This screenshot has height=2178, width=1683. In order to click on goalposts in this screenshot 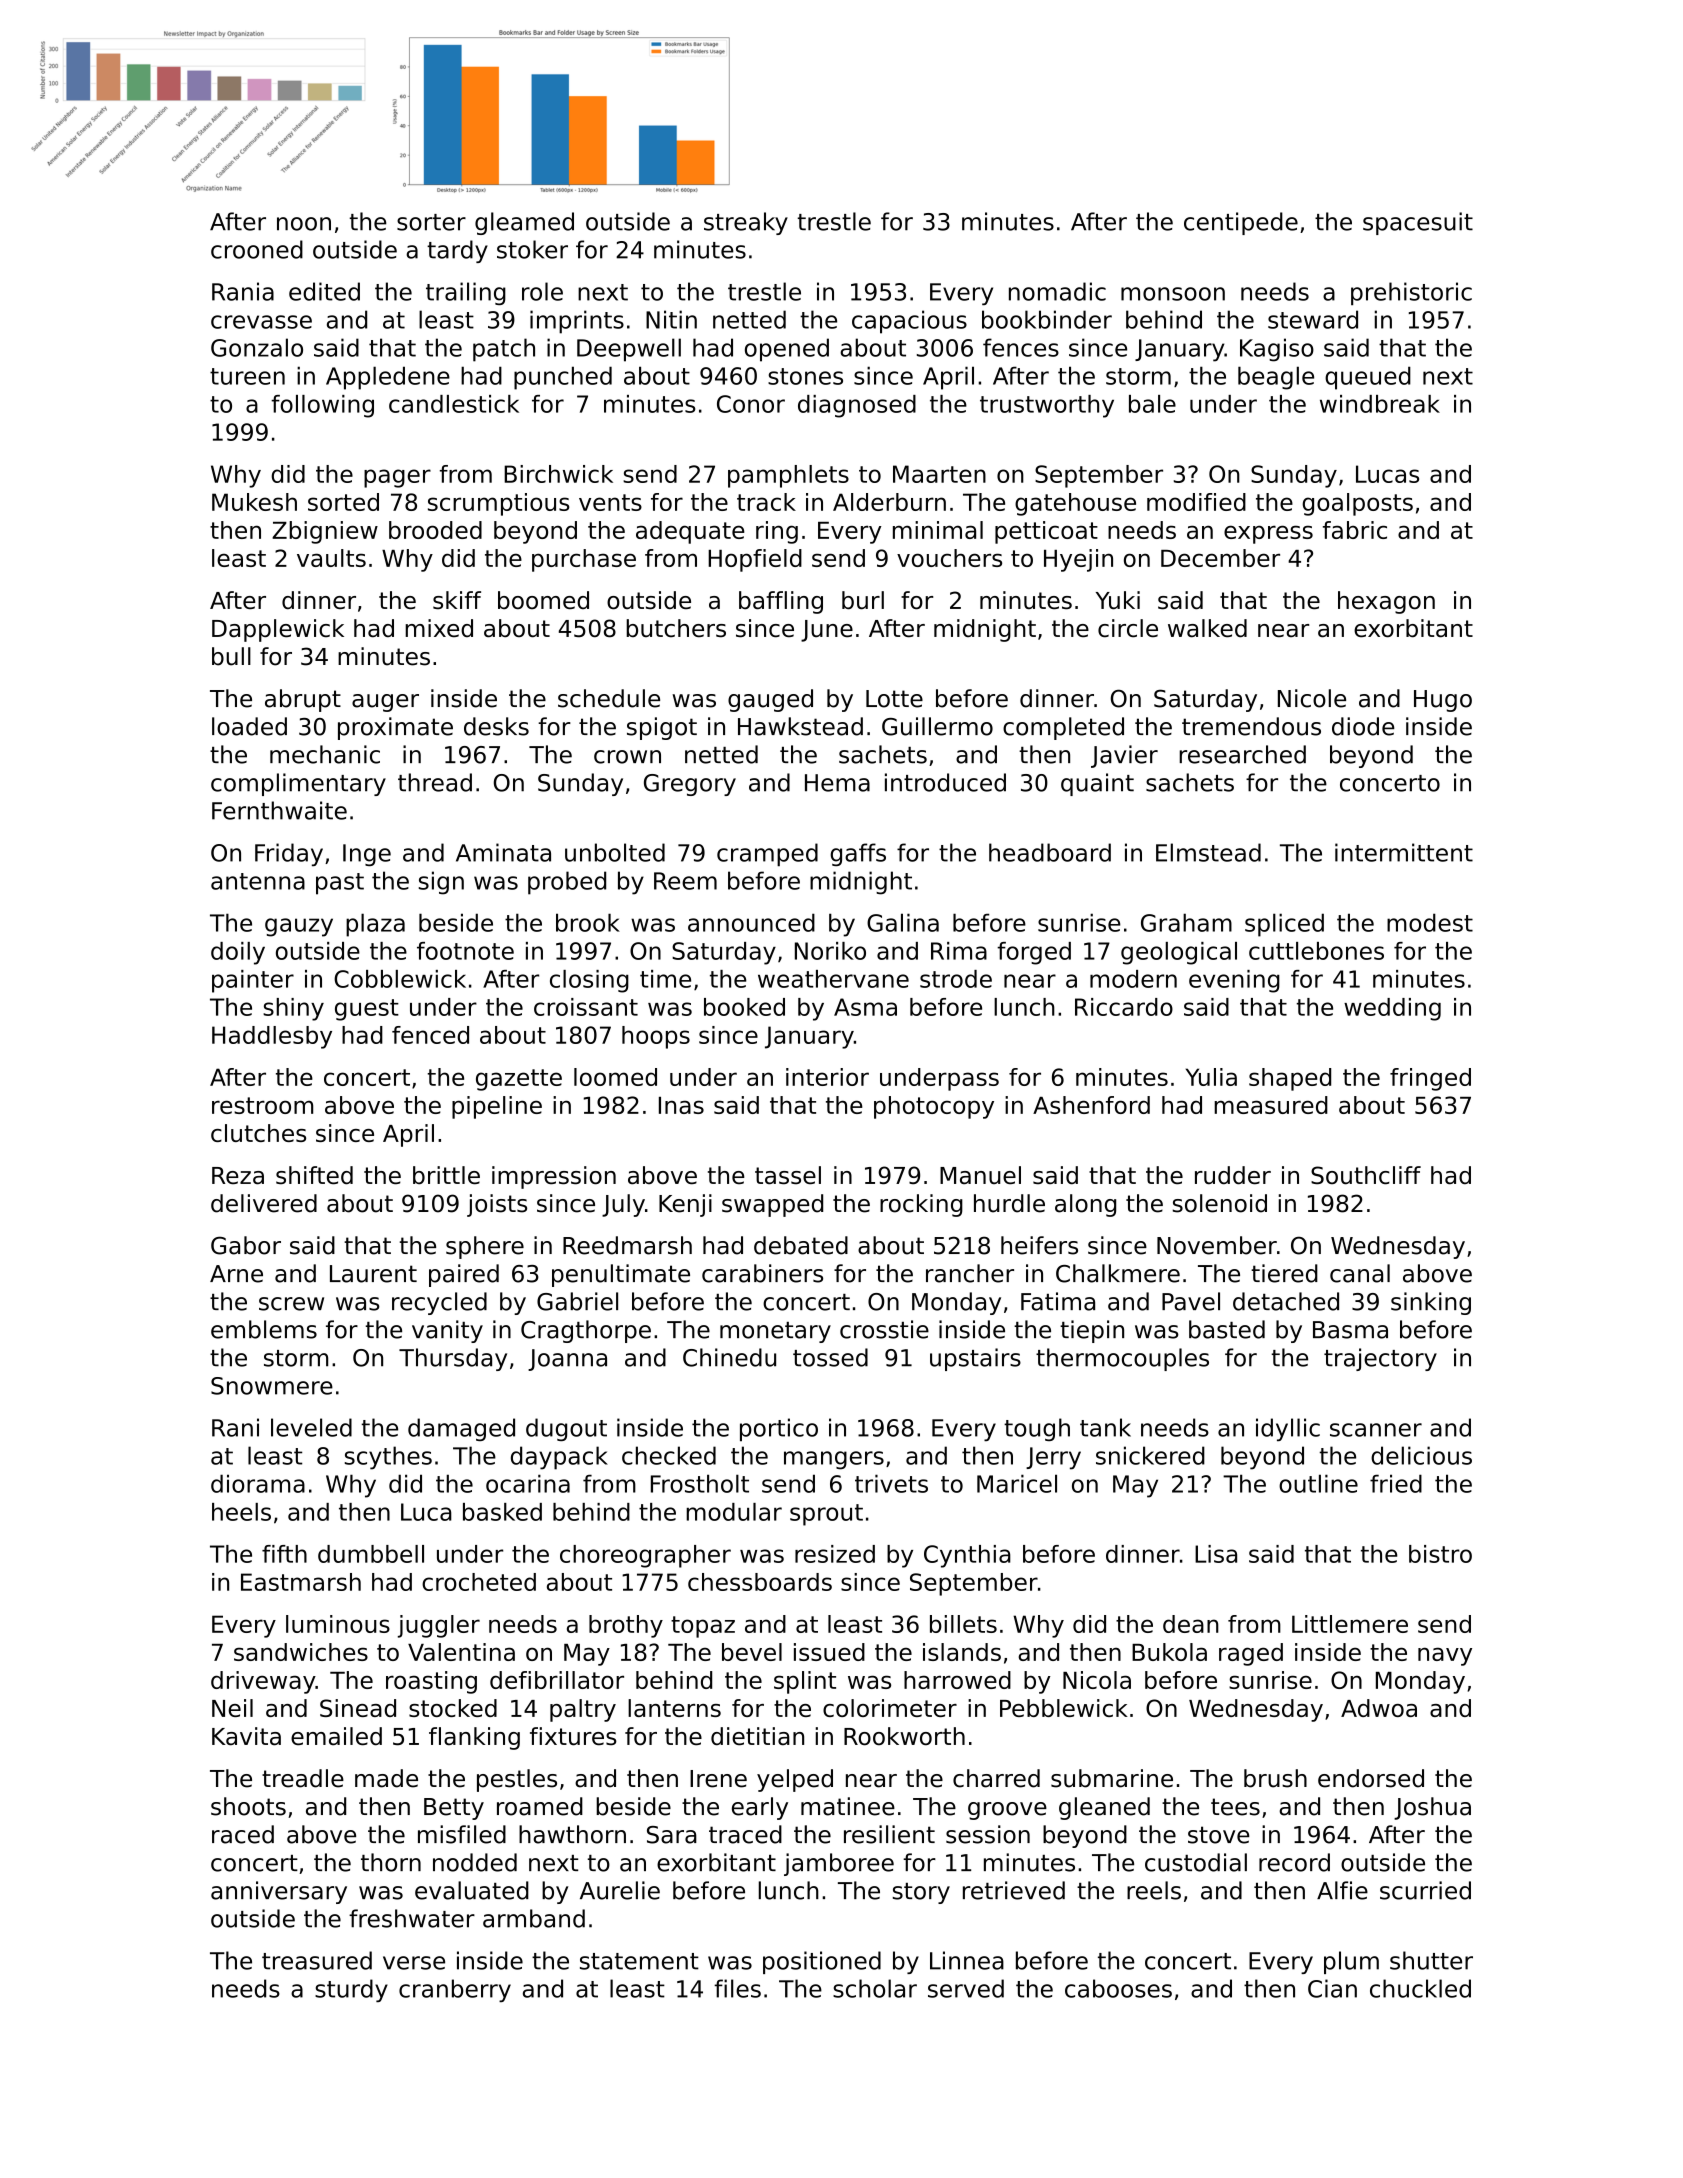, I will do `click(1357, 504)`.
